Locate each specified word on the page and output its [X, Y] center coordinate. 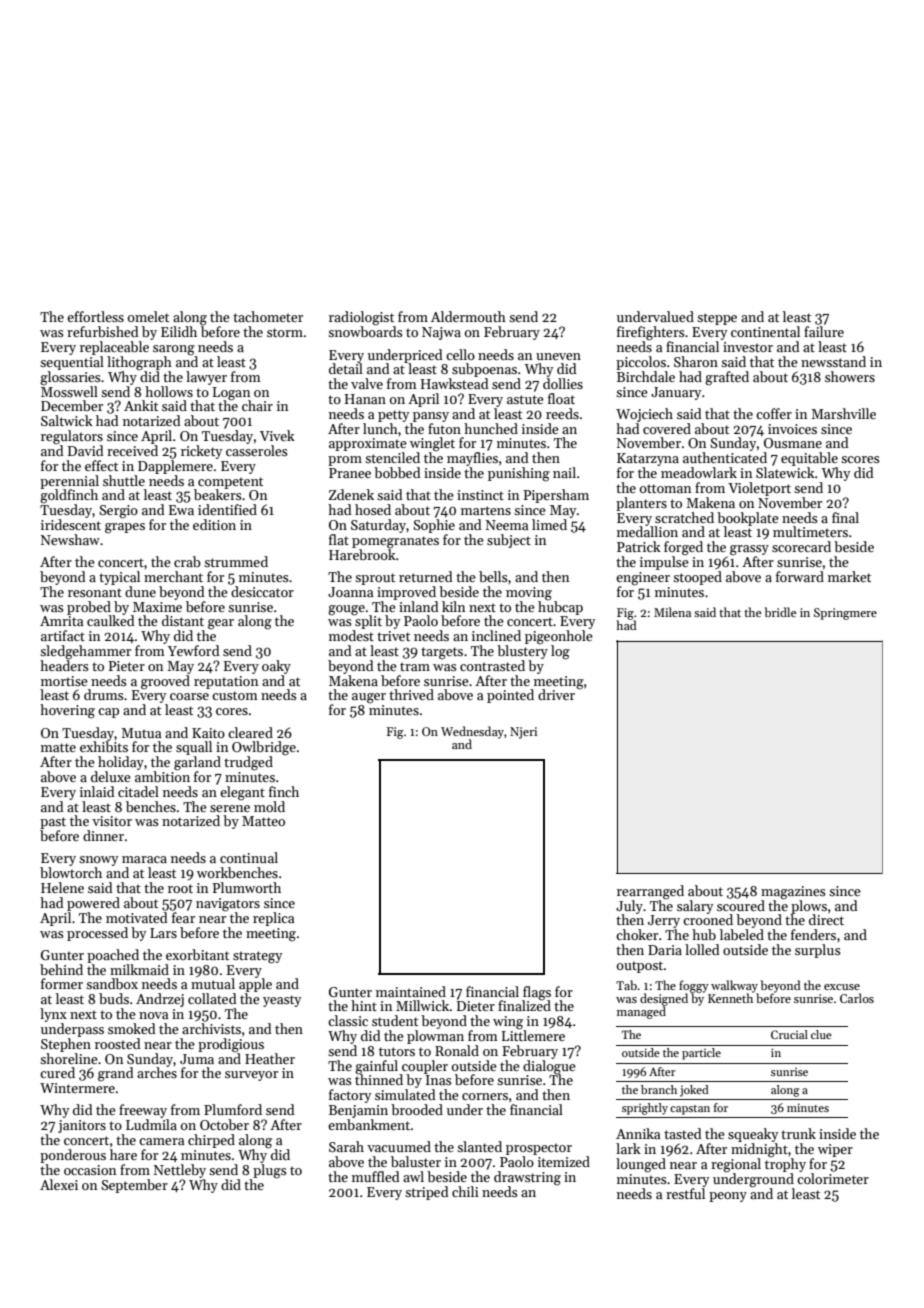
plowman [435, 1037]
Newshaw [70, 539]
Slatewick [785, 472]
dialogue [549, 1067]
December [72, 405]
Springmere [845, 614]
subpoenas [484, 370]
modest [351, 635]
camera [161, 1141]
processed [97, 934]
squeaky [753, 1135]
